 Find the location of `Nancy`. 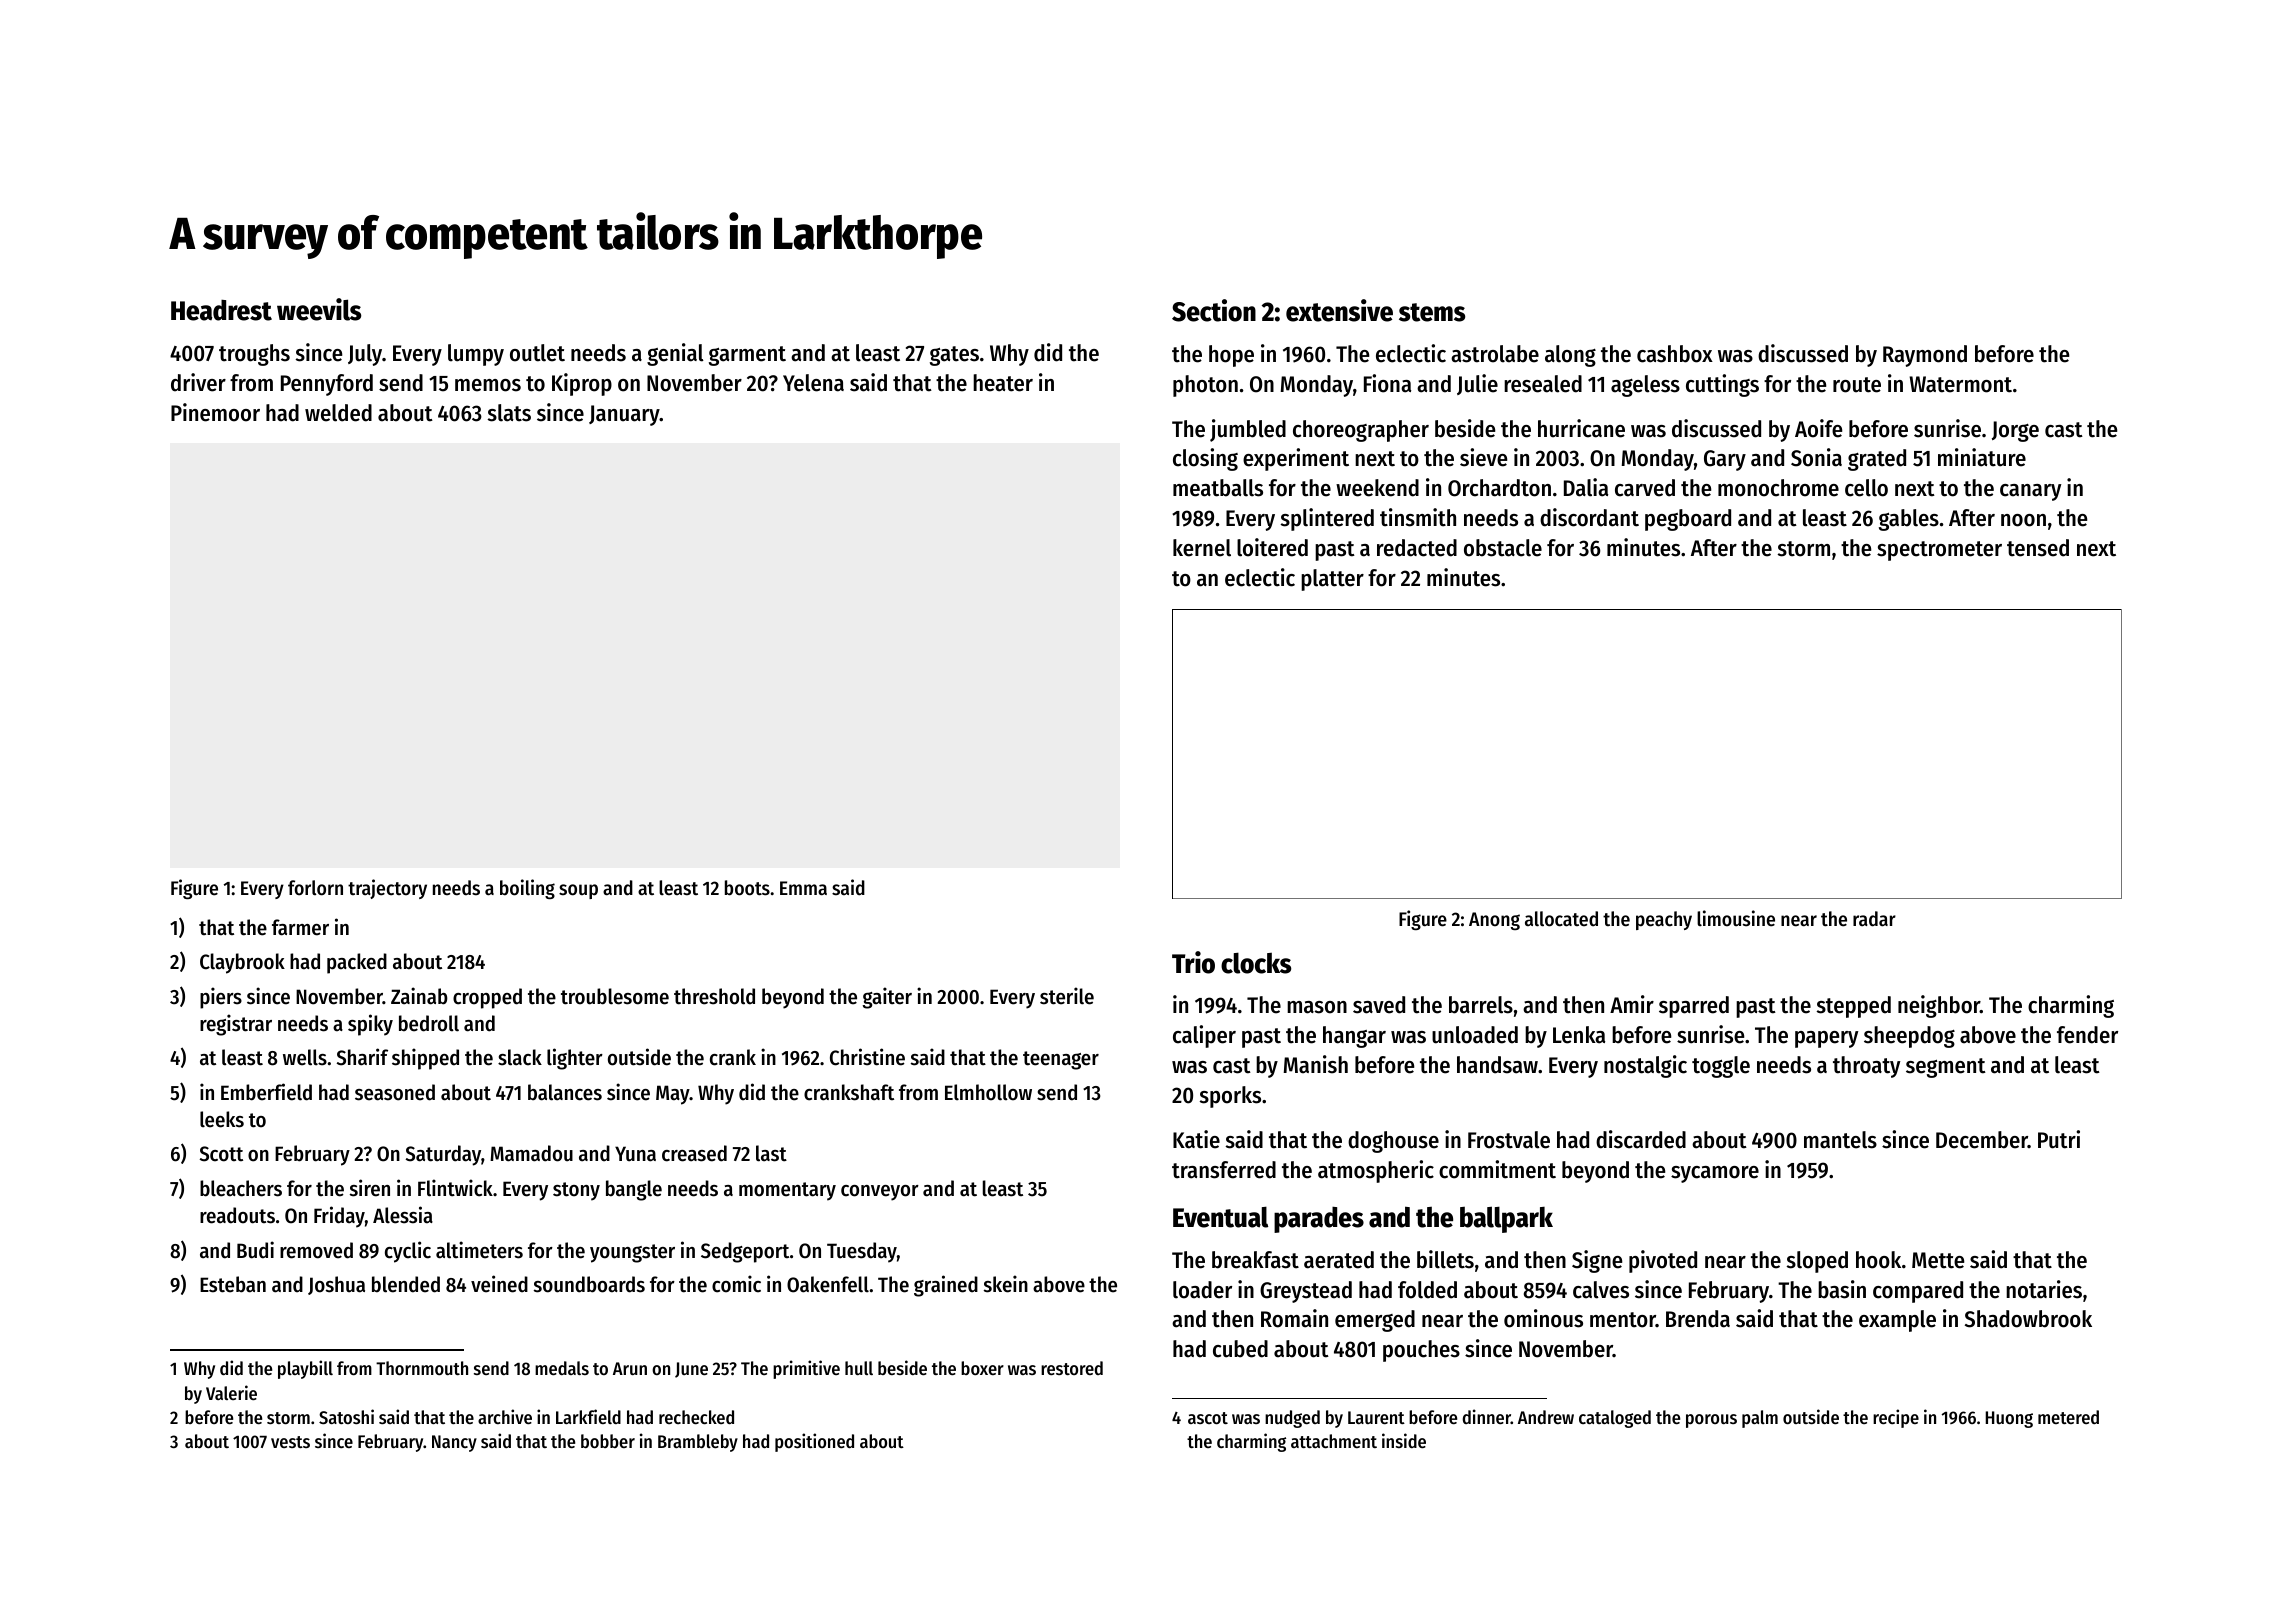

Nancy is located at coordinates (454, 1443).
